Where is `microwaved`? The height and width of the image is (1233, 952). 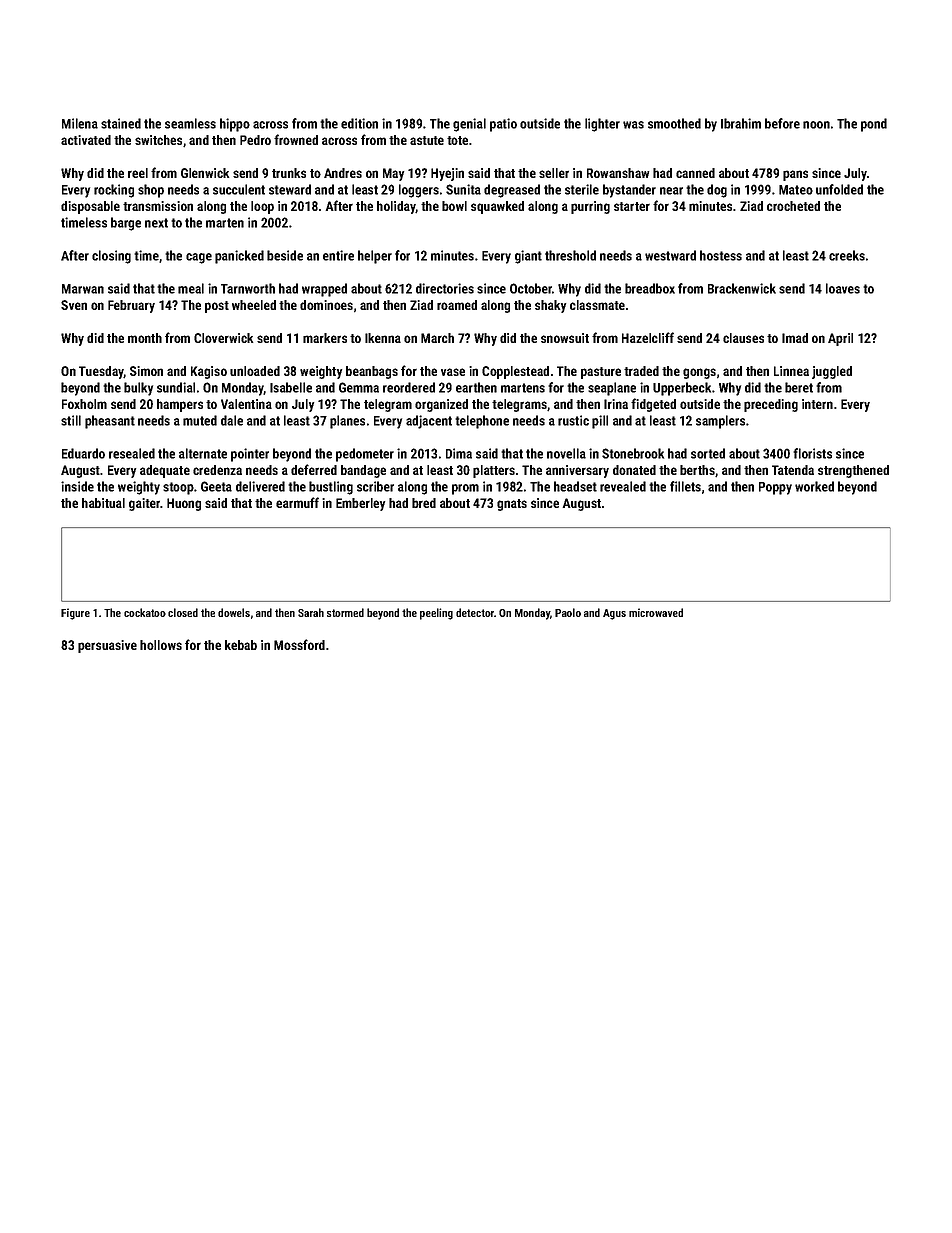 microwaved is located at coordinates (656, 612).
